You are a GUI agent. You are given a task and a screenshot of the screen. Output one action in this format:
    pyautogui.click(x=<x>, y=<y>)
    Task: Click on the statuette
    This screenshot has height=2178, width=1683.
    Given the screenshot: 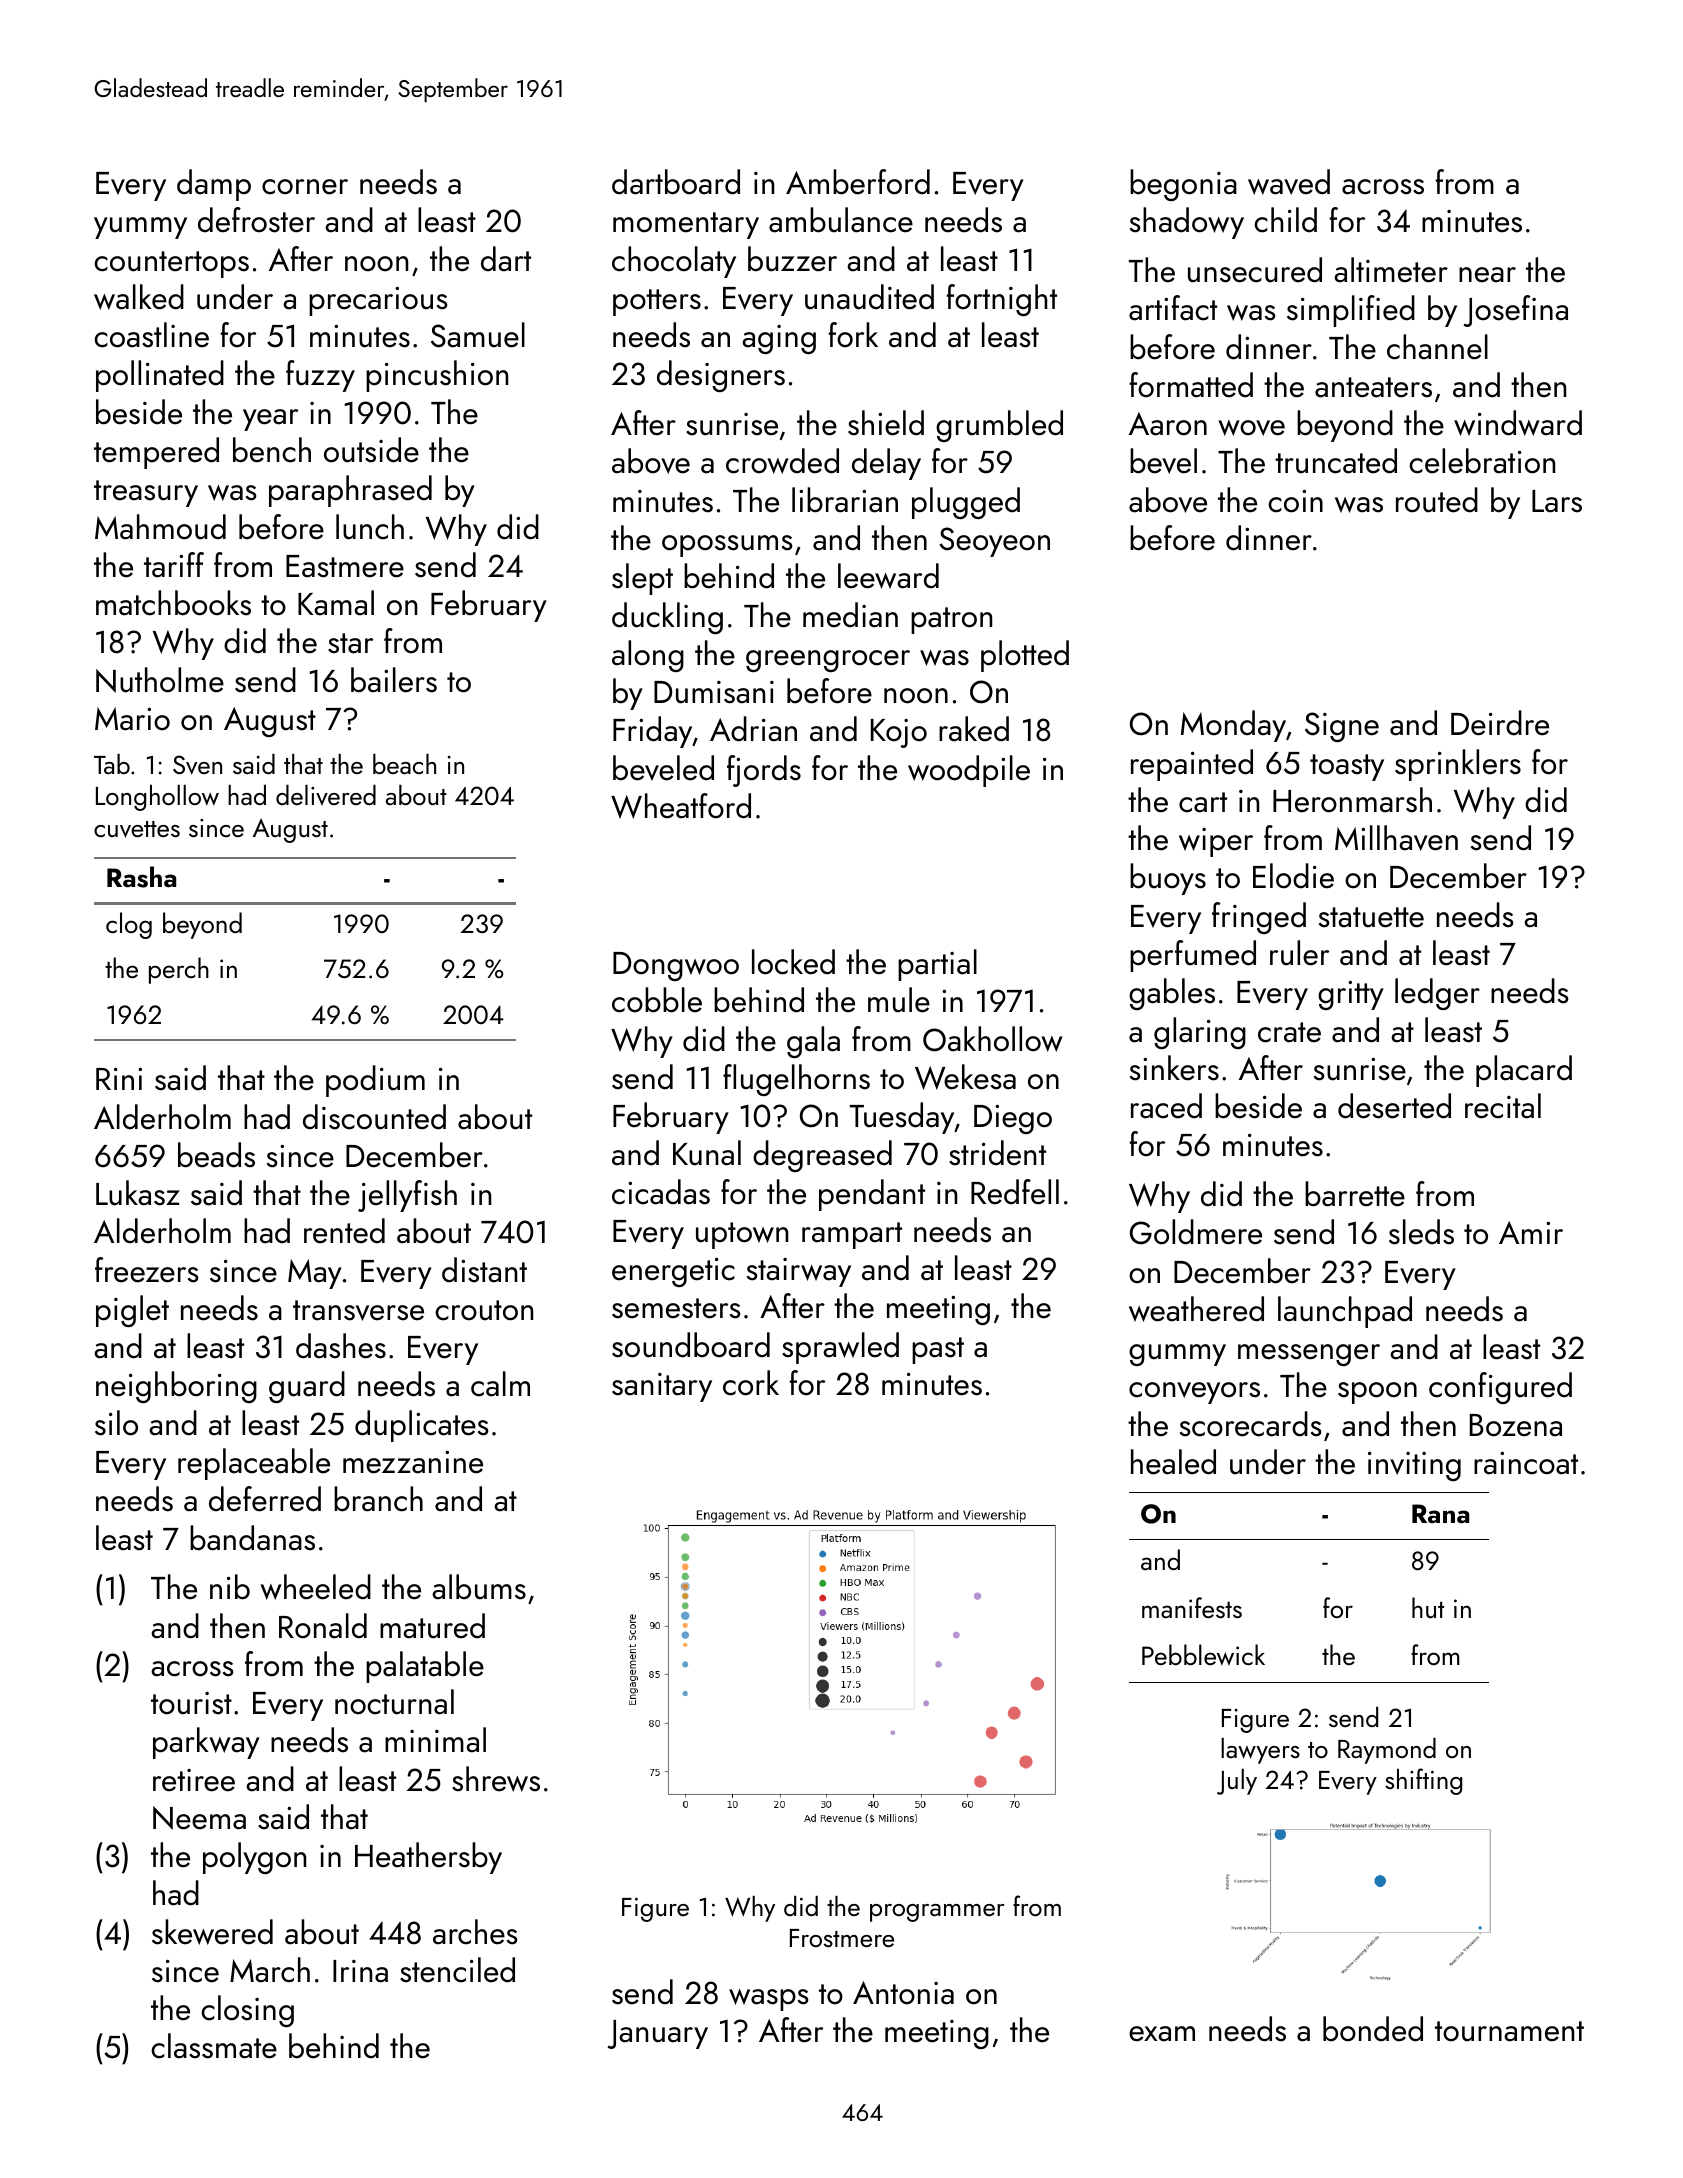 What is the action you would take?
    pyautogui.click(x=1371, y=917)
